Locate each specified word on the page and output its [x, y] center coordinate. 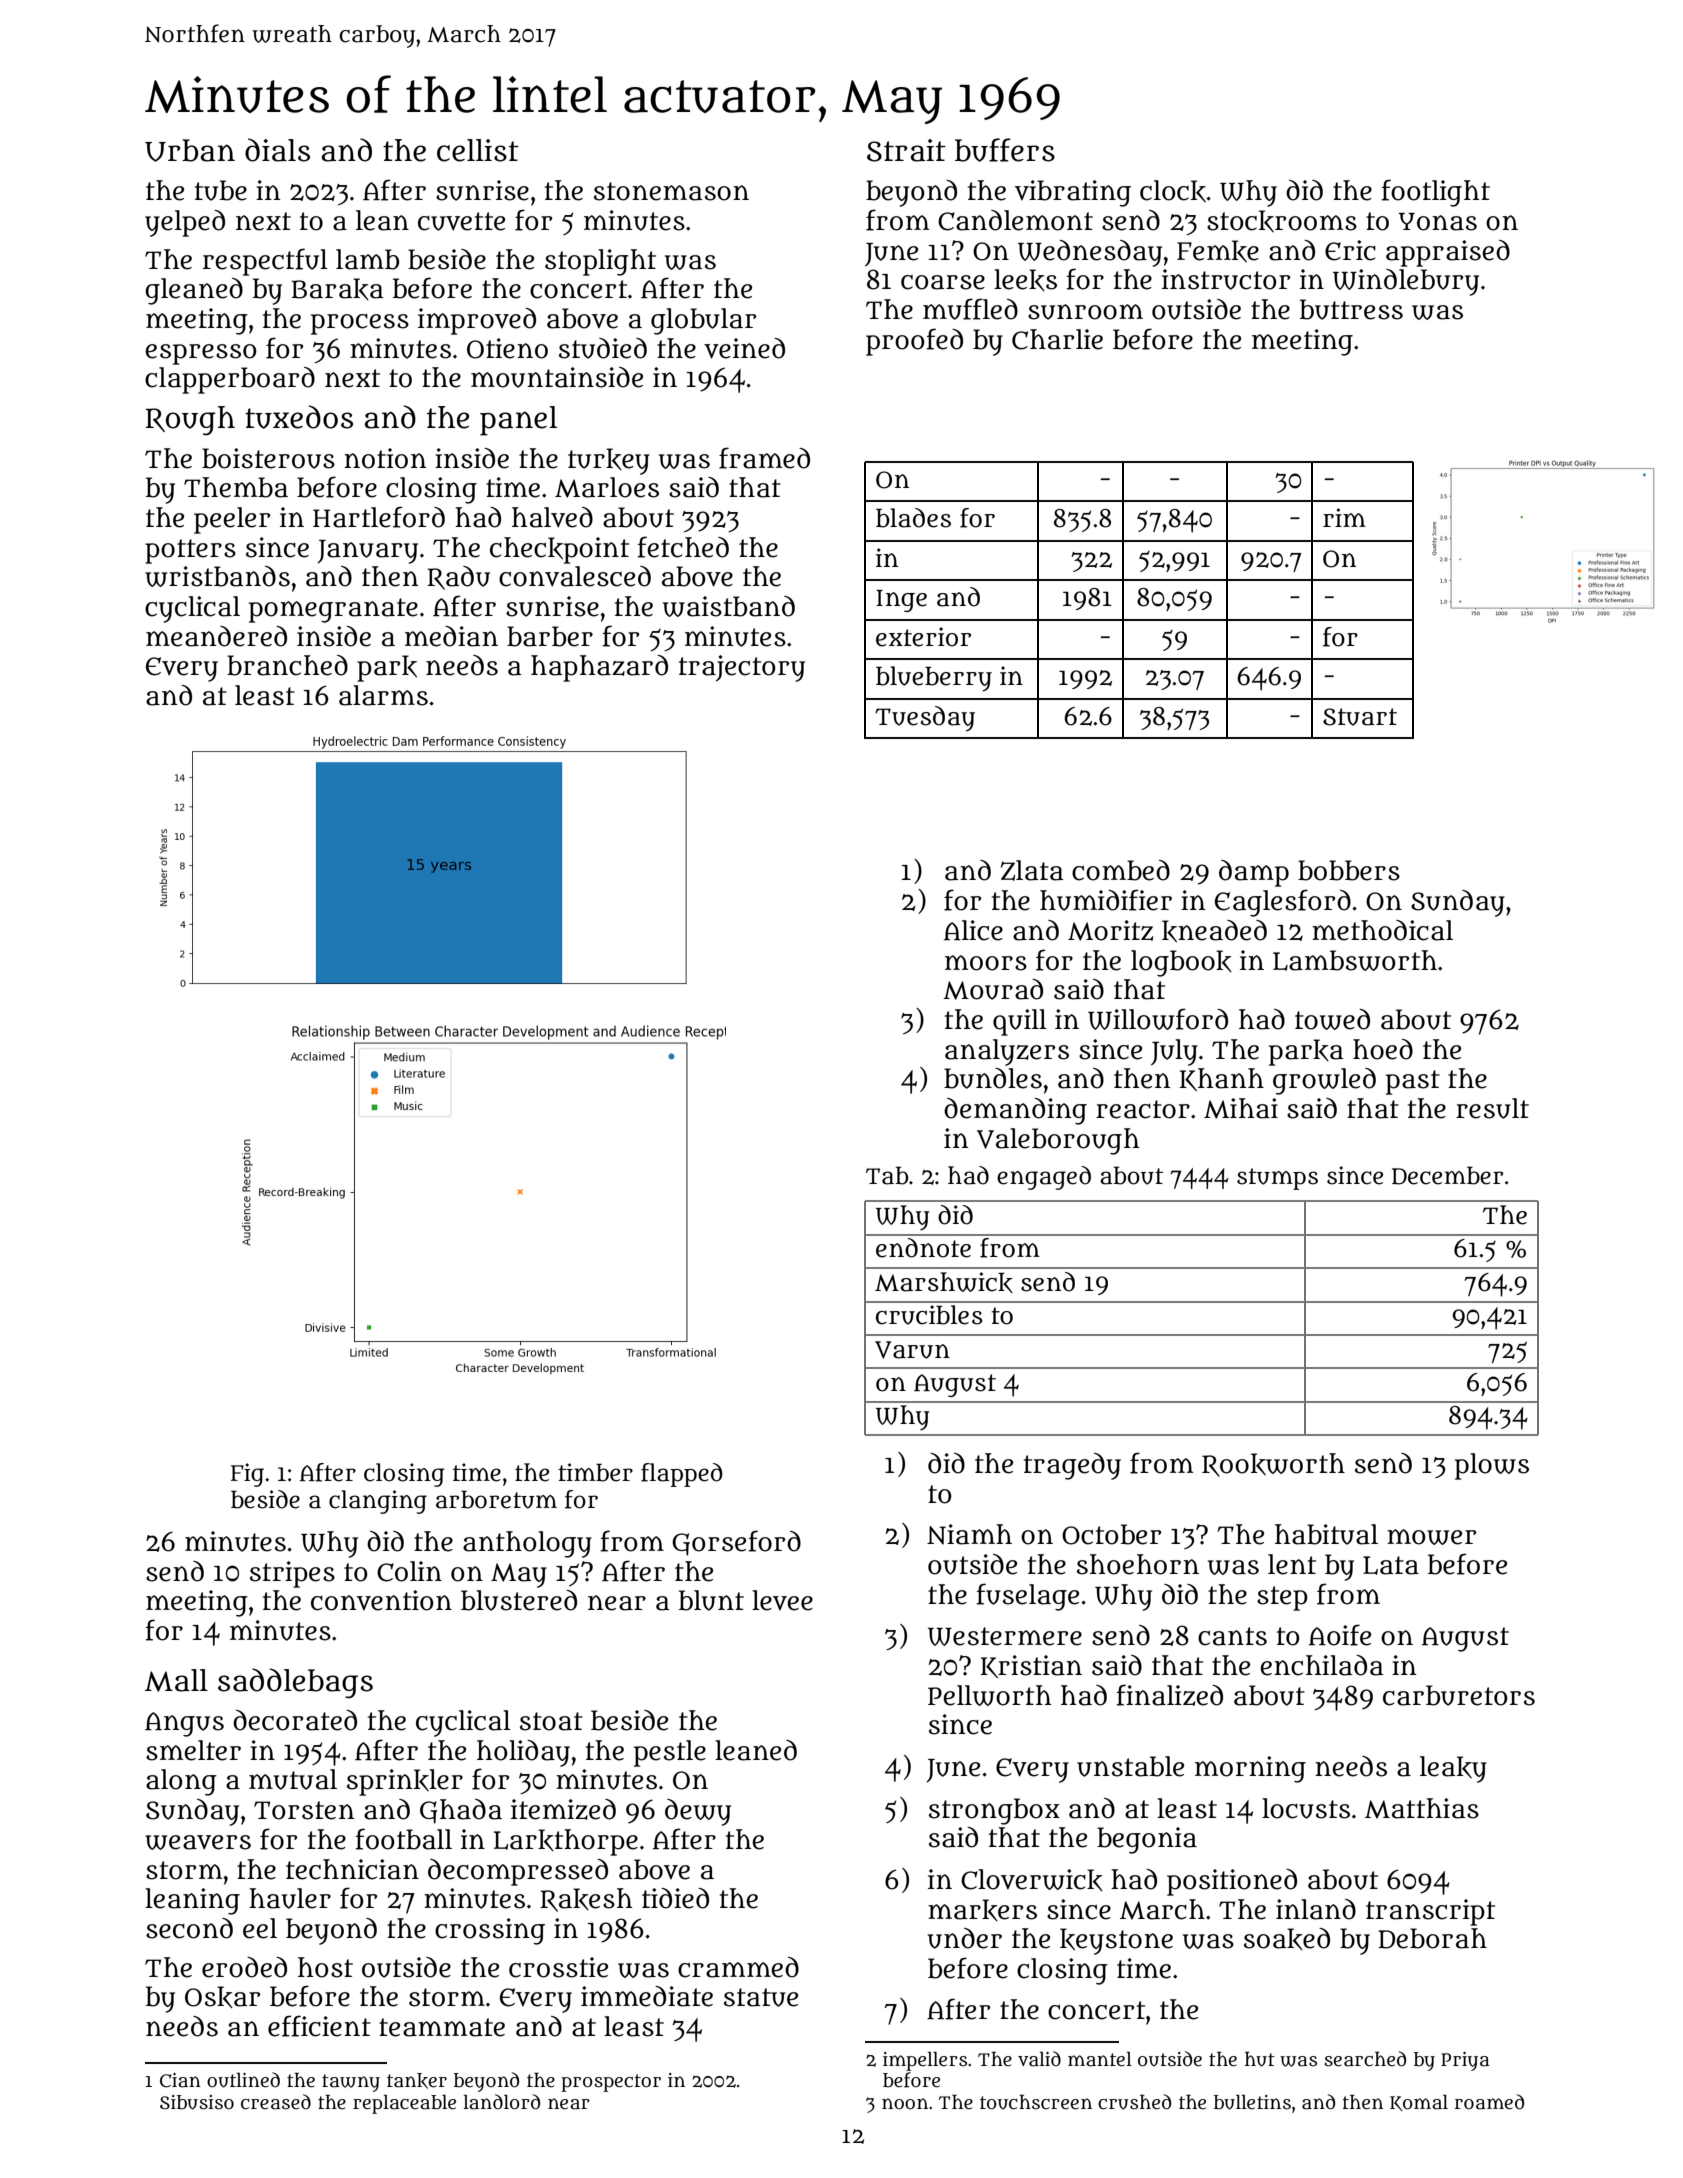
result [1492, 1108]
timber [595, 1472]
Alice [973, 930]
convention [381, 1600]
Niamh [969, 1534]
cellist [478, 150]
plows [1492, 1466]
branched [287, 665]
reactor [1143, 1109]
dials [277, 150]
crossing [490, 1931]
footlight [1435, 193]
